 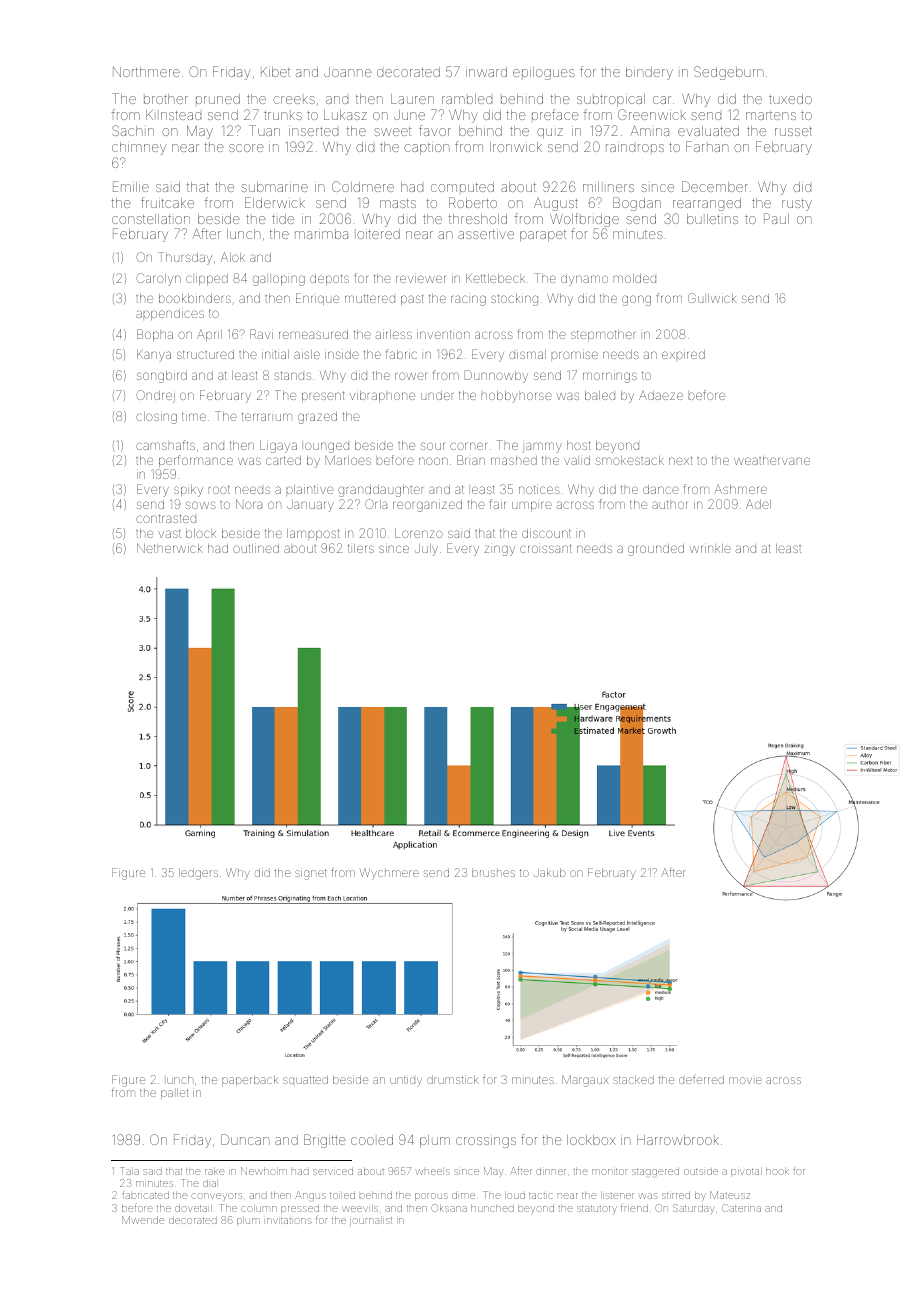 I want to click on quiz, so click(x=550, y=133).
